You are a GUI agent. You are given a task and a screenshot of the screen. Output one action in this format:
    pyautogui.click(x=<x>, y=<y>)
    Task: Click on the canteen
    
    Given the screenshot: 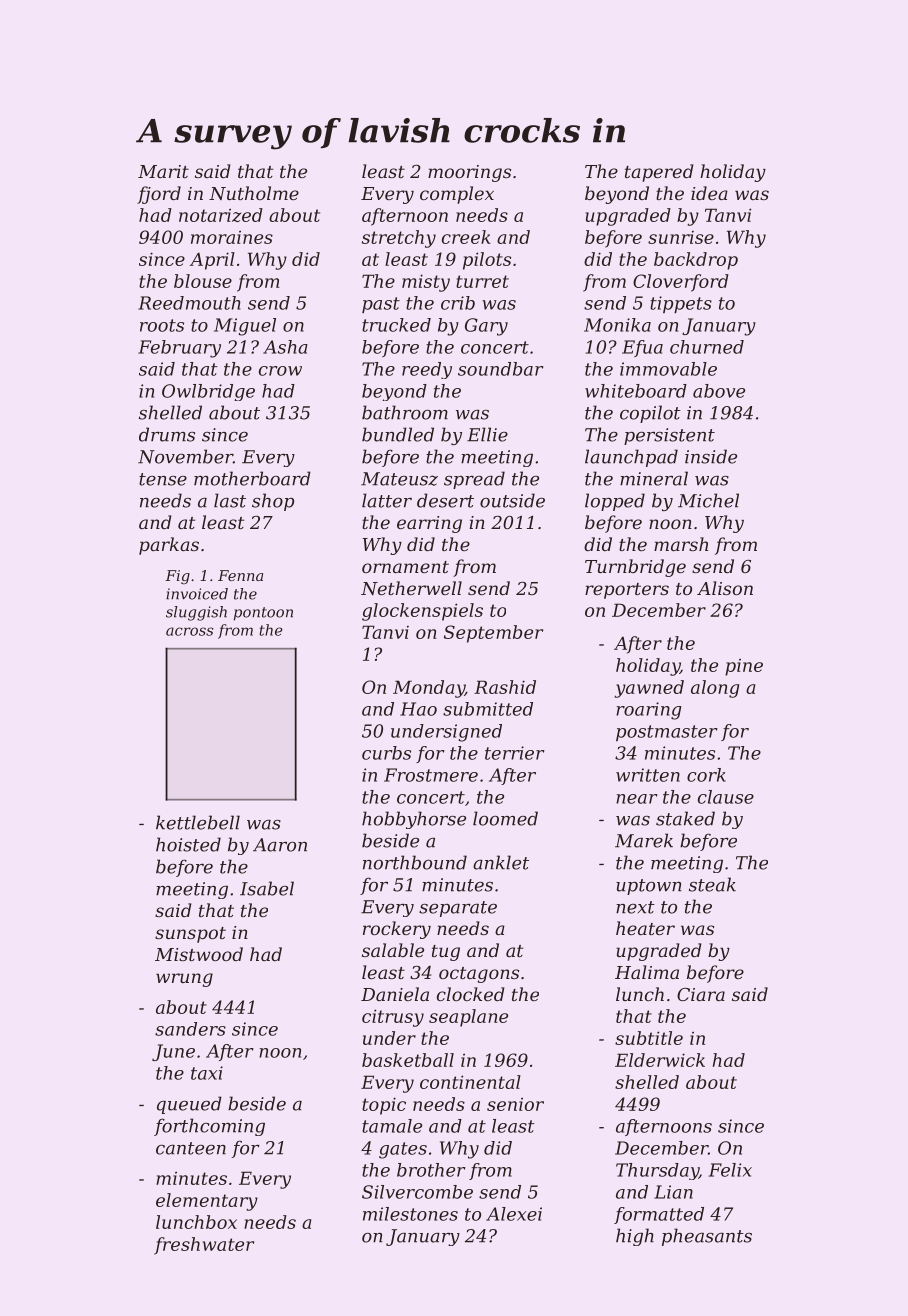 What is the action you would take?
    pyautogui.click(x=191, y=1148)
